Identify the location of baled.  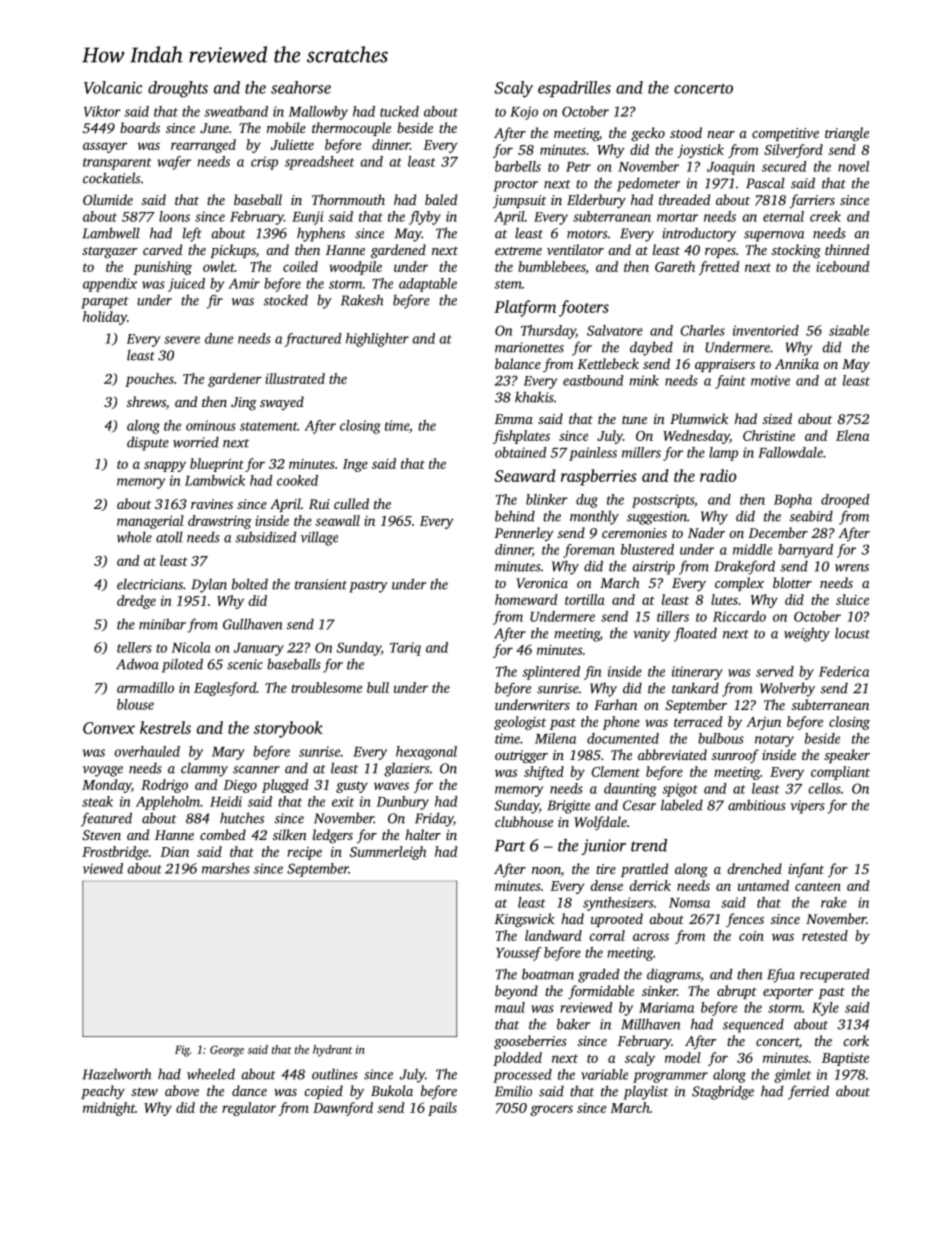
(441, 199).
